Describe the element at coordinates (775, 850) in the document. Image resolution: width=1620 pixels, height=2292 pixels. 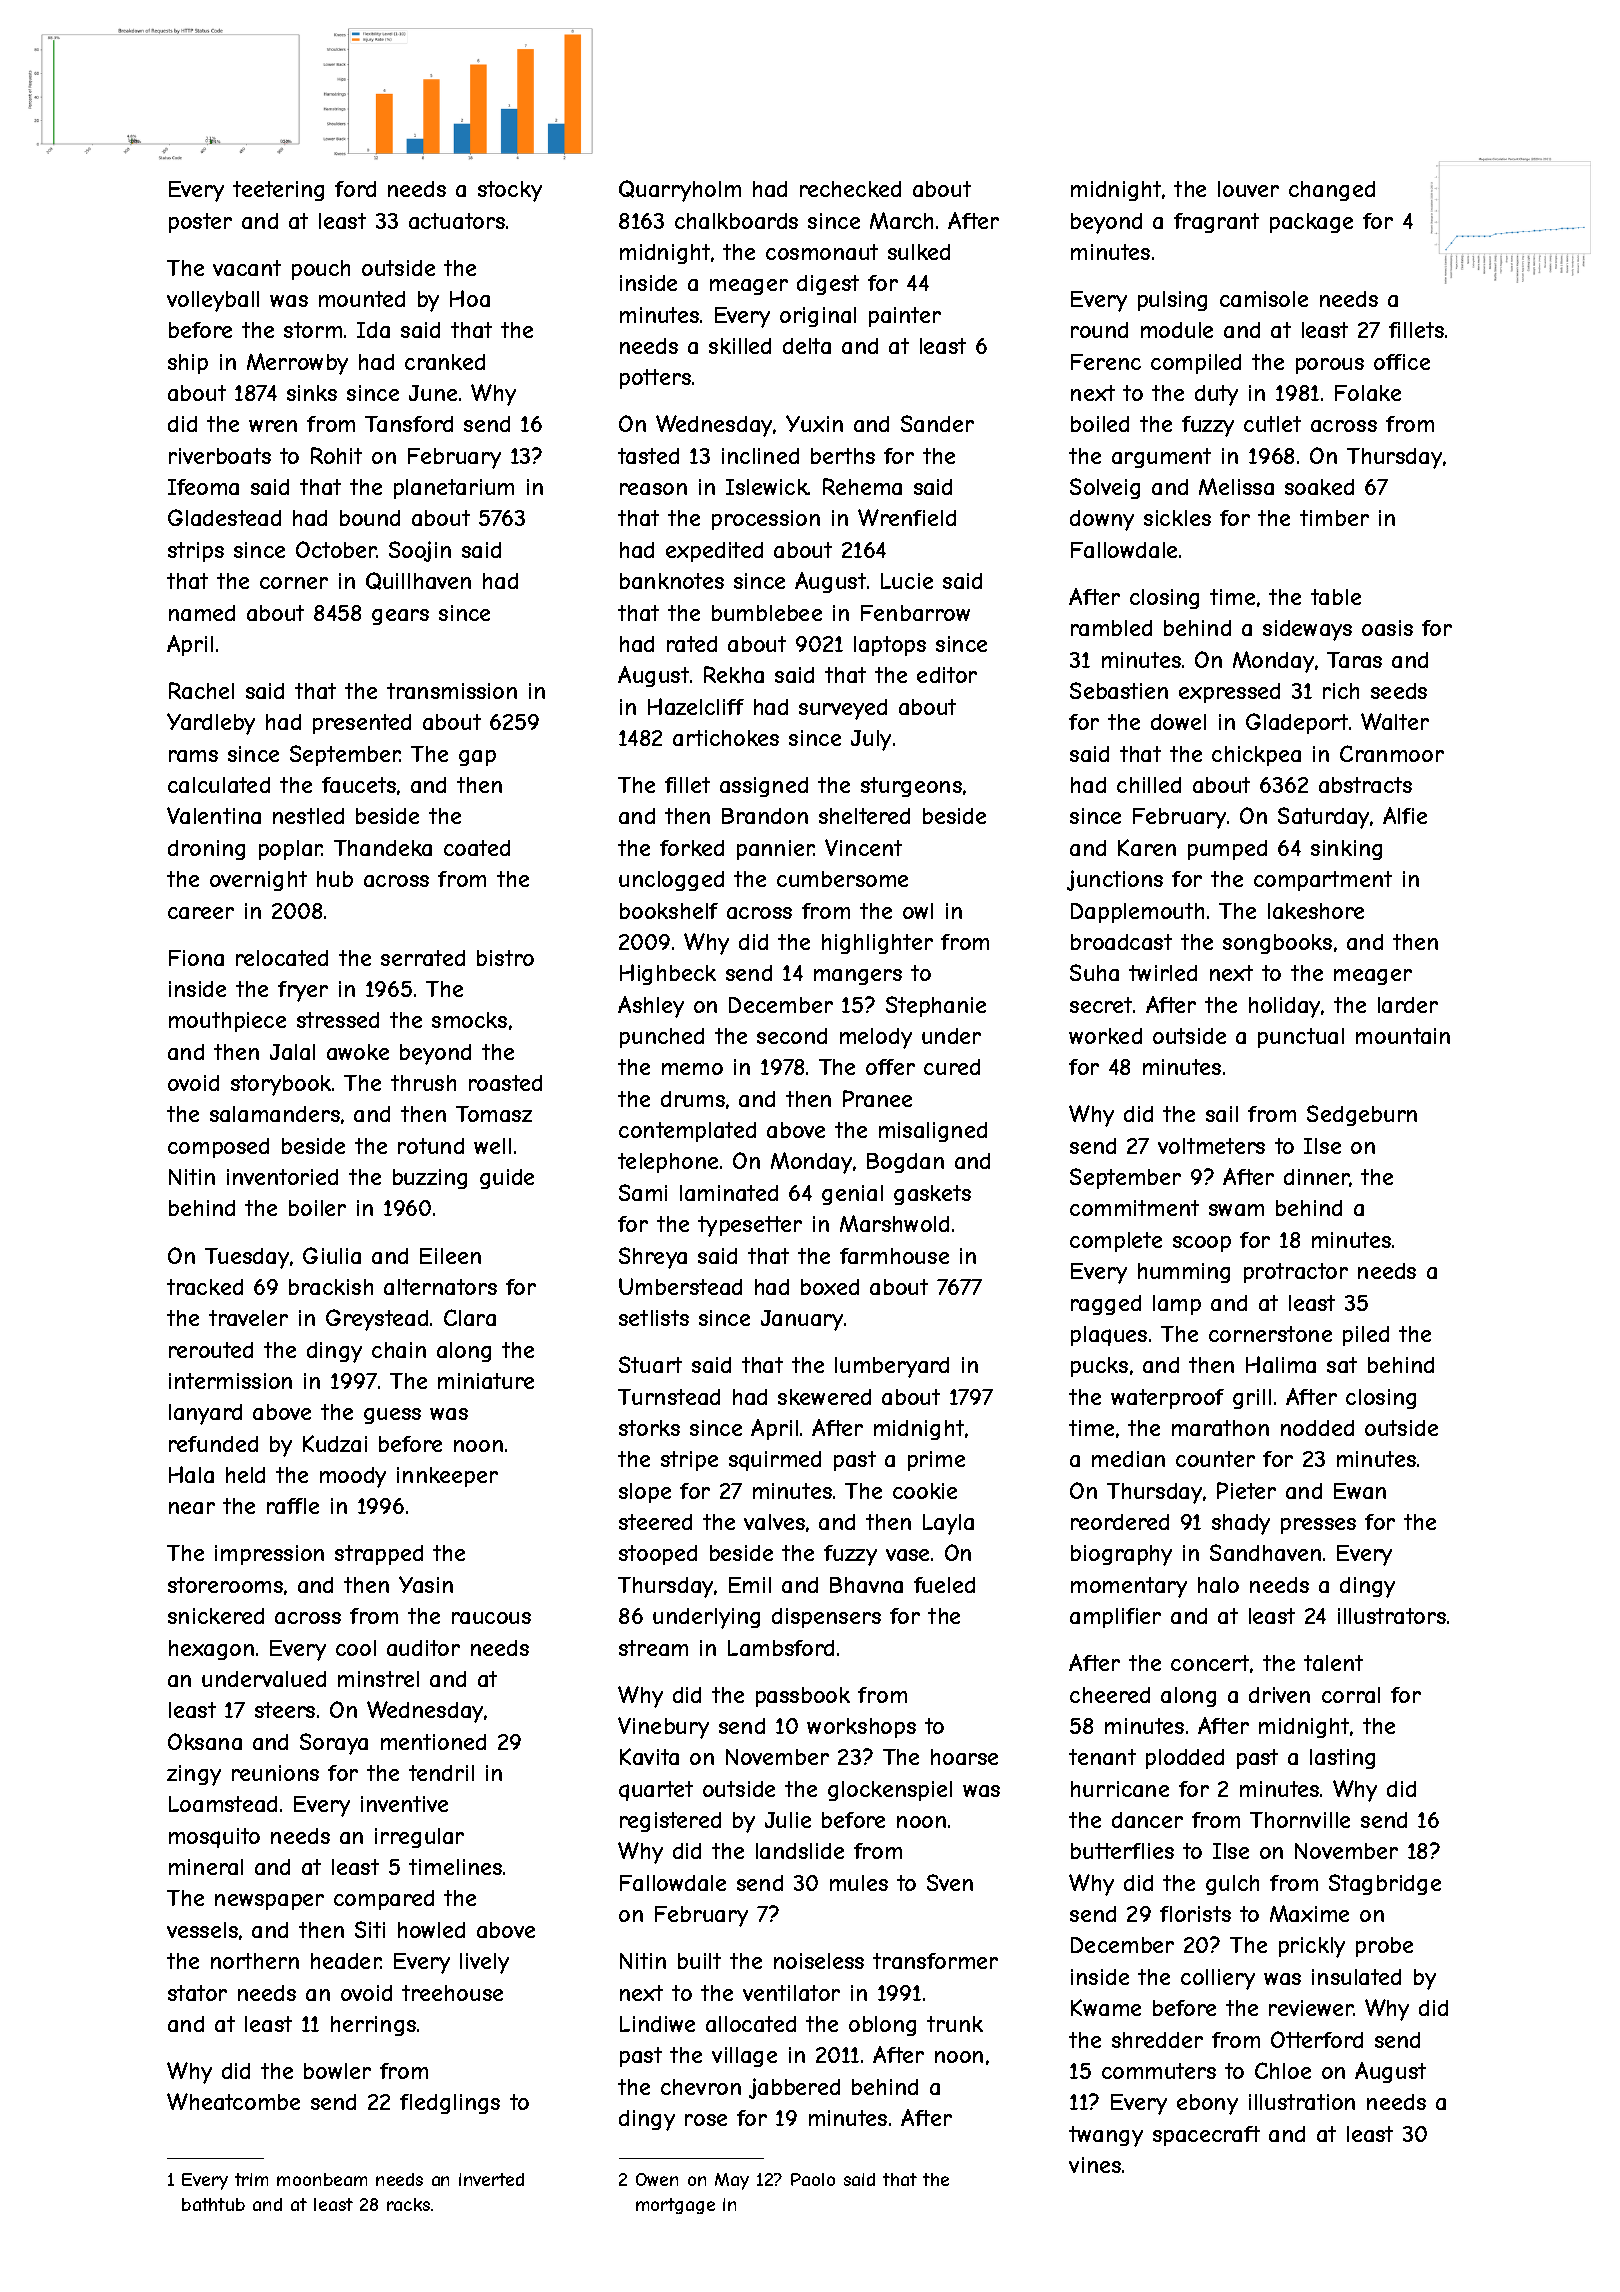
I see `pannier` at that location.
